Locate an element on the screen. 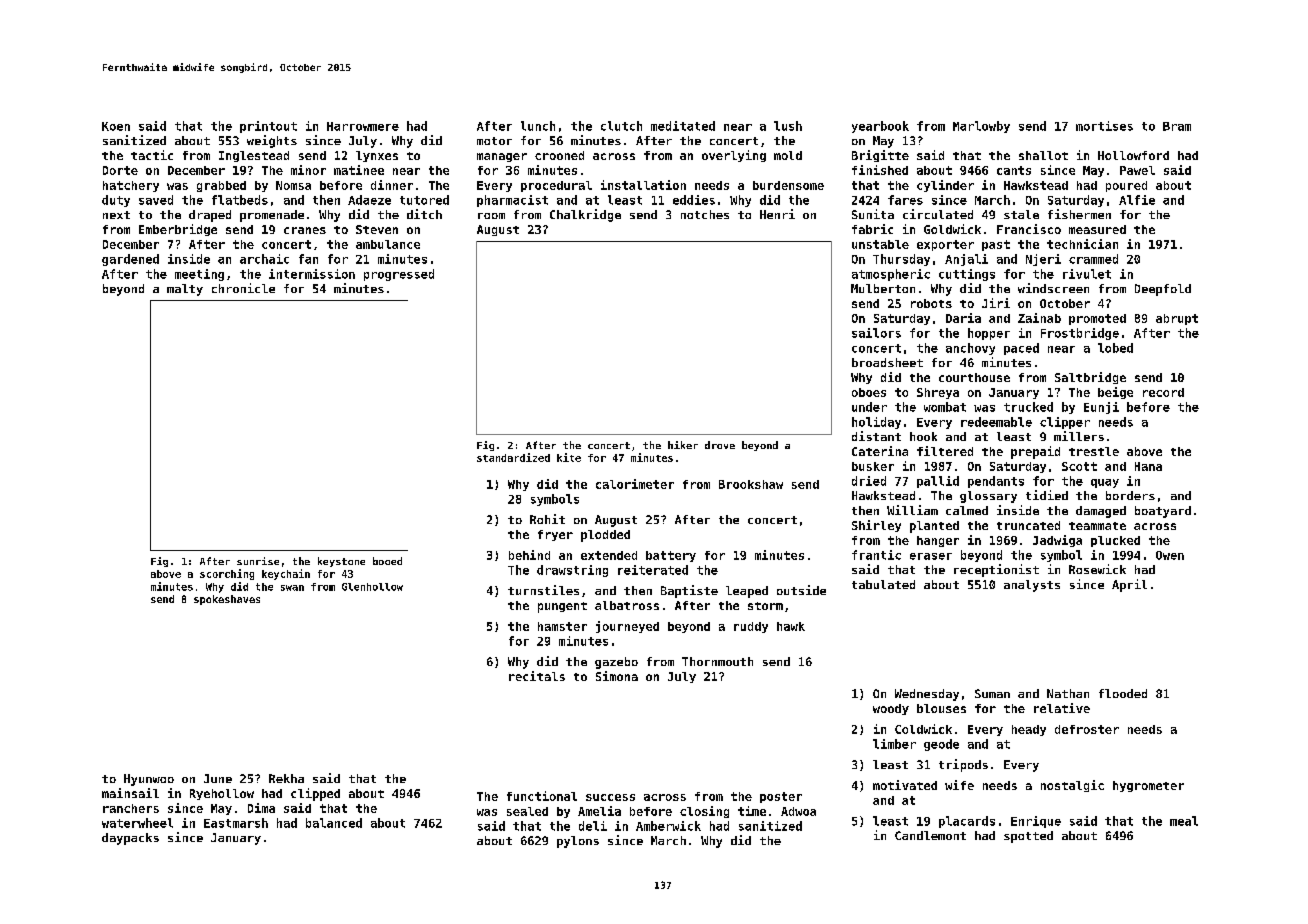 This screenshot has height=924, width=1308. Koen is located at coordinates (116, 126).
